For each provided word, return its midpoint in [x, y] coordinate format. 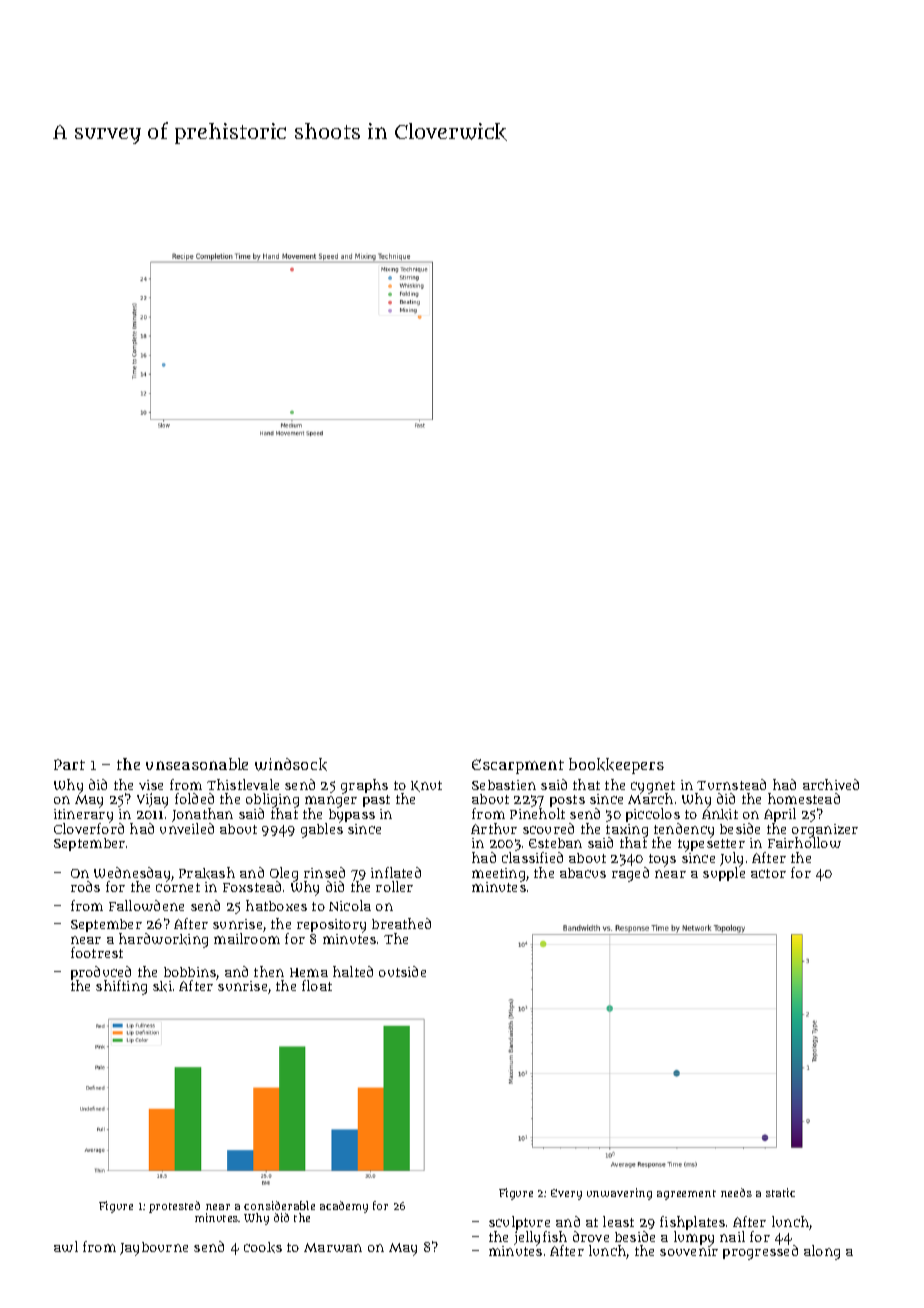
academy [344, 1207]
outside [402, 971]
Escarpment [518, 766]
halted [353, 971]
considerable [279, 1205]
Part [69, 764]
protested [174, 1207]
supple [724, 874]
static [780, 1192]
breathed [401, 923]
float [317, 985]
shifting [121, 987]
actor [768, 873]
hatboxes [276, 905]
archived [831, 784]
